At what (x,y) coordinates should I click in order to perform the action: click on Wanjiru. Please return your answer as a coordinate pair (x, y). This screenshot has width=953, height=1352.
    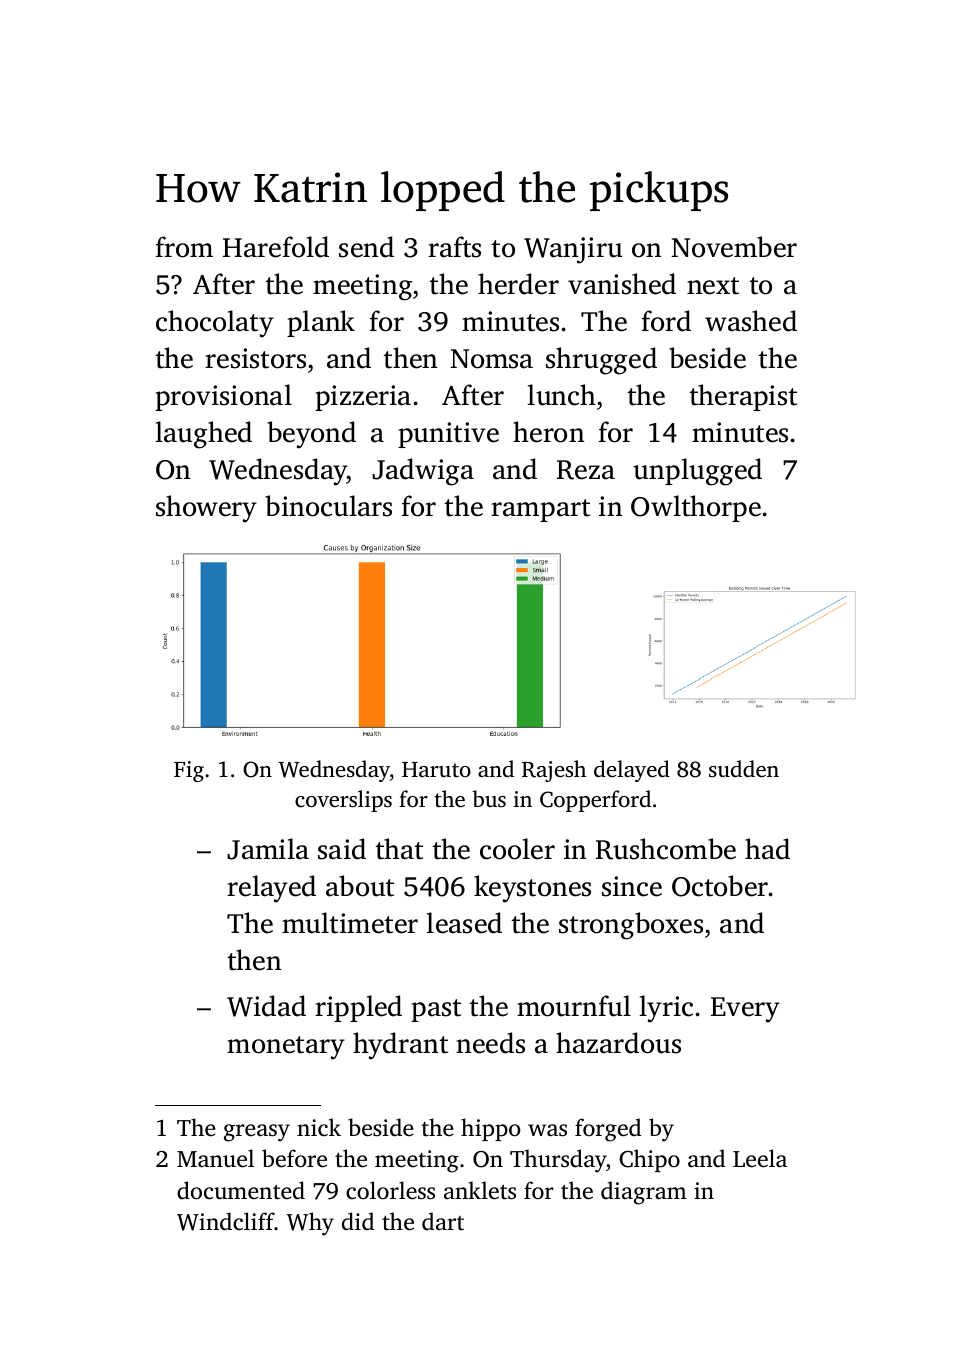
    Looking at the image, I should click on (573, 250).
